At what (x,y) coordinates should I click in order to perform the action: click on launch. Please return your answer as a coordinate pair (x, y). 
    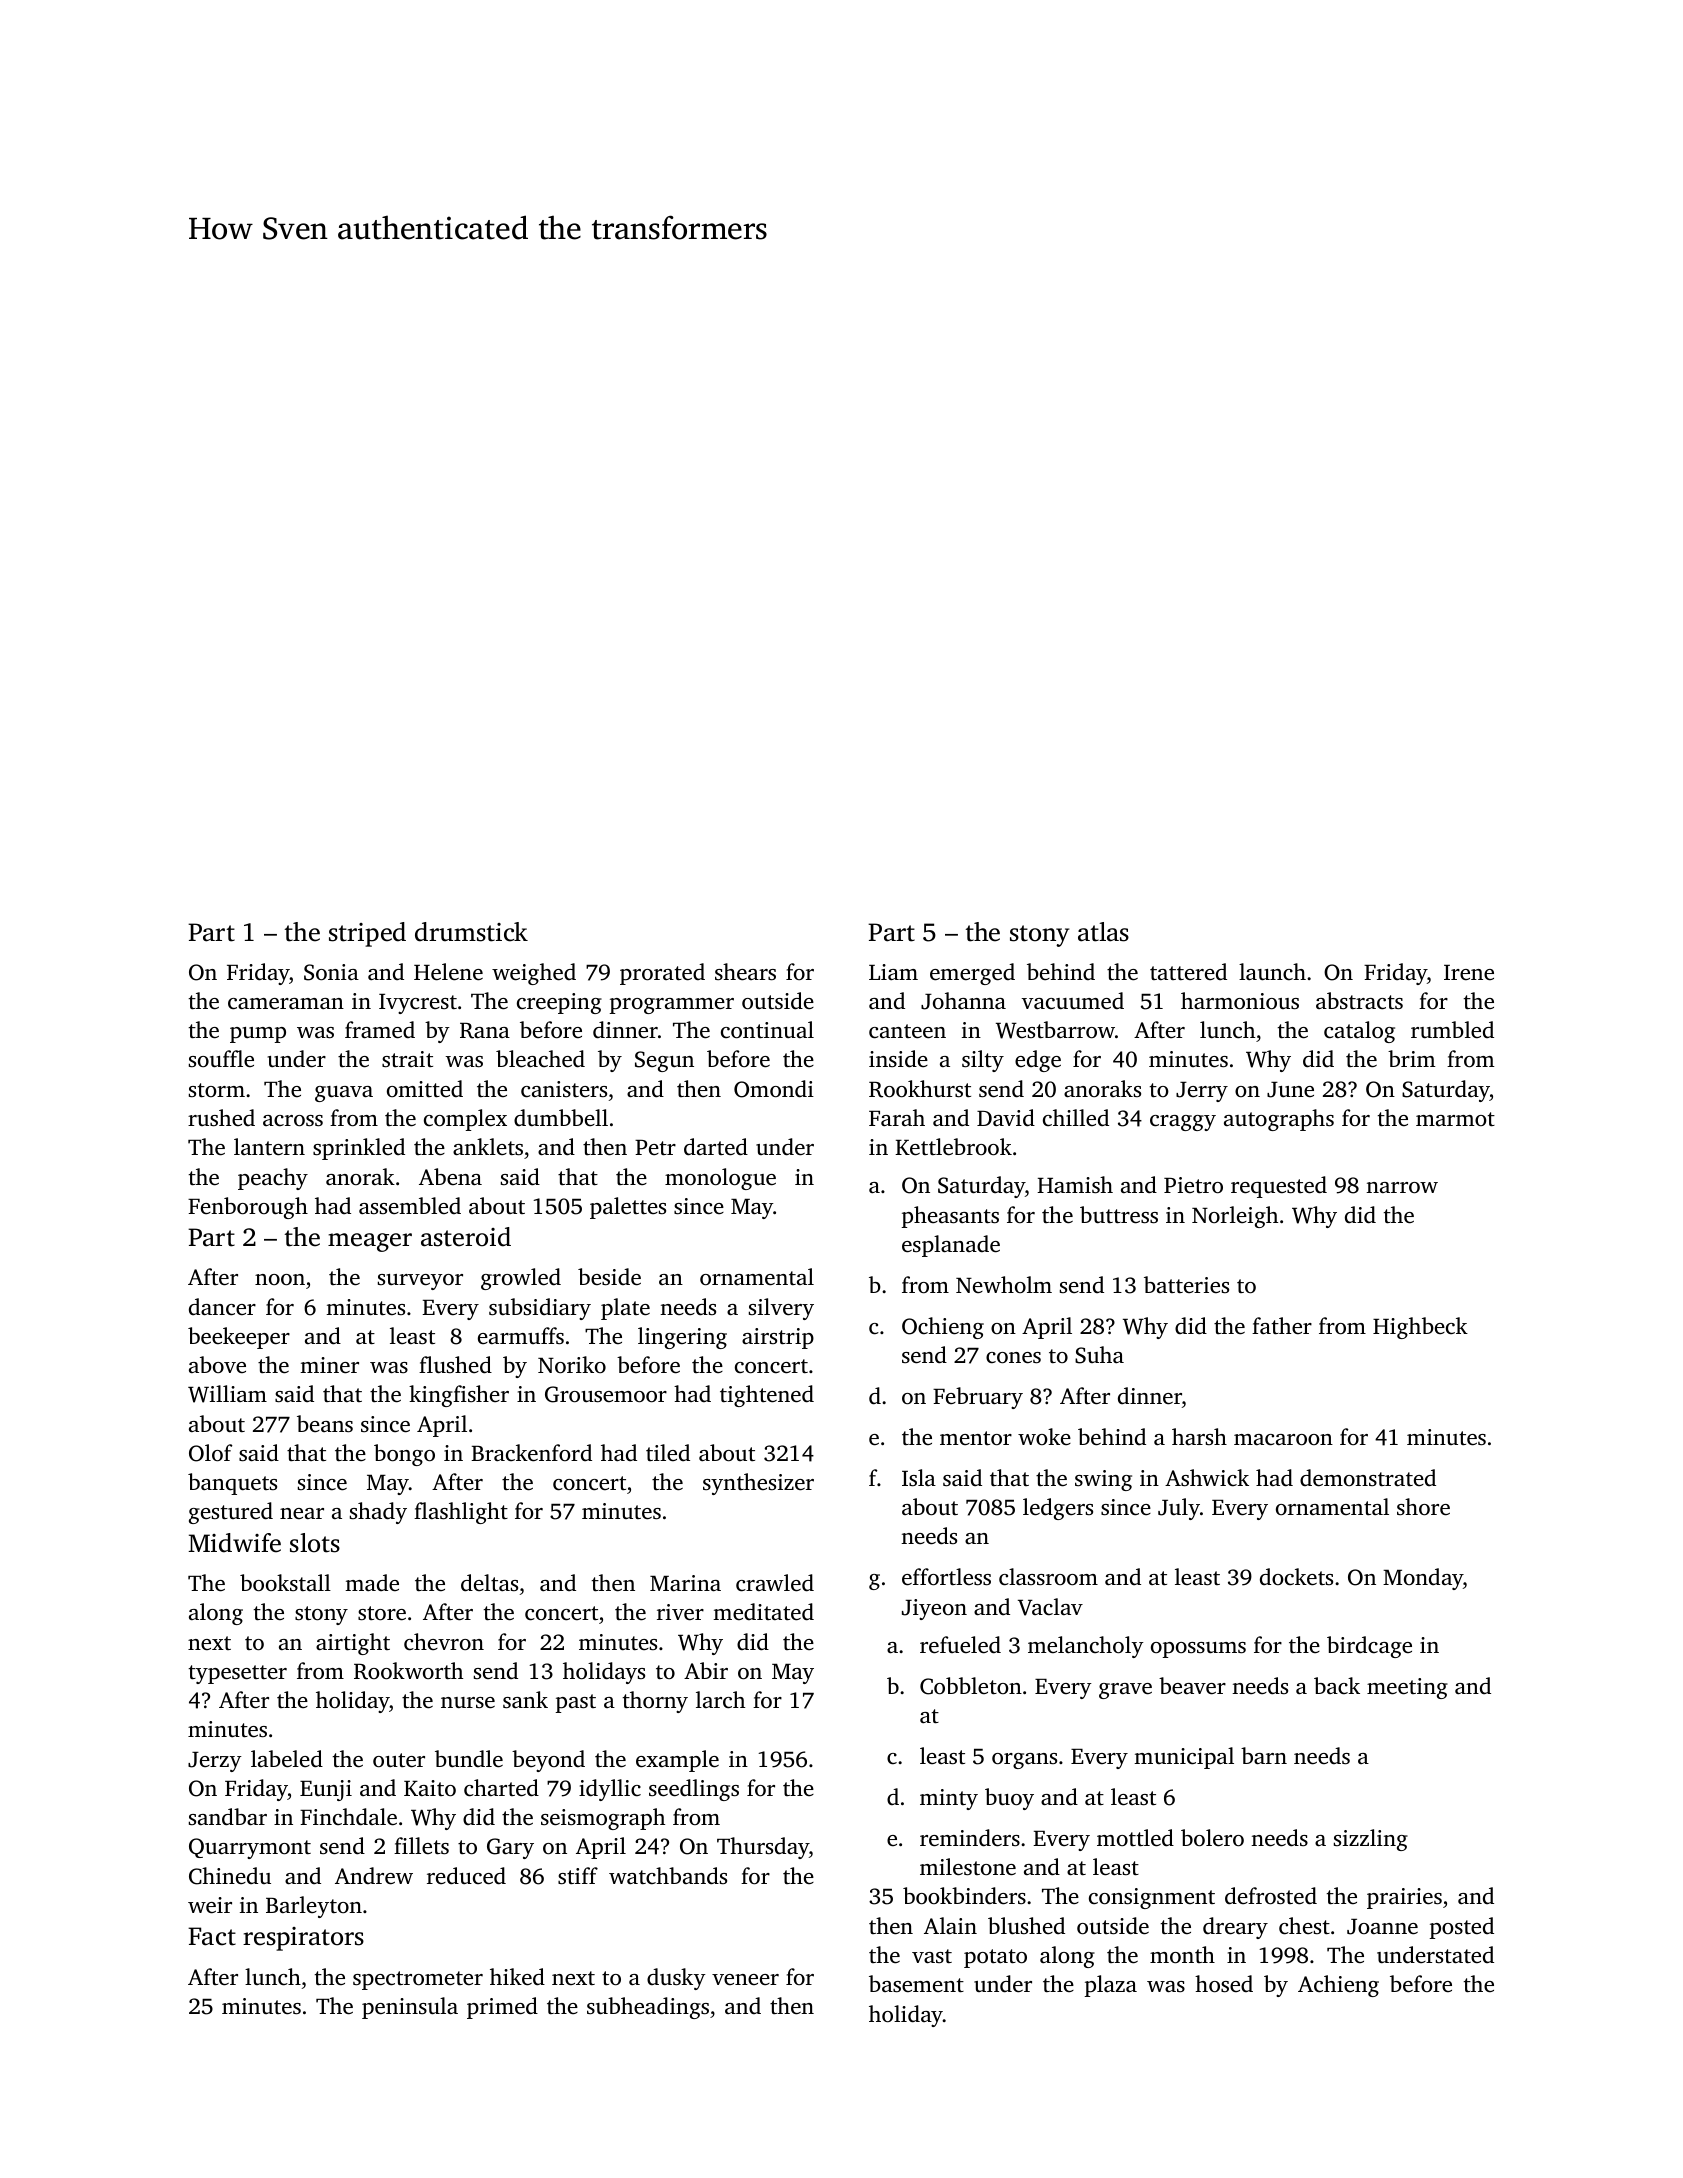
    Looking at the image, I should click on (1272, 972).
